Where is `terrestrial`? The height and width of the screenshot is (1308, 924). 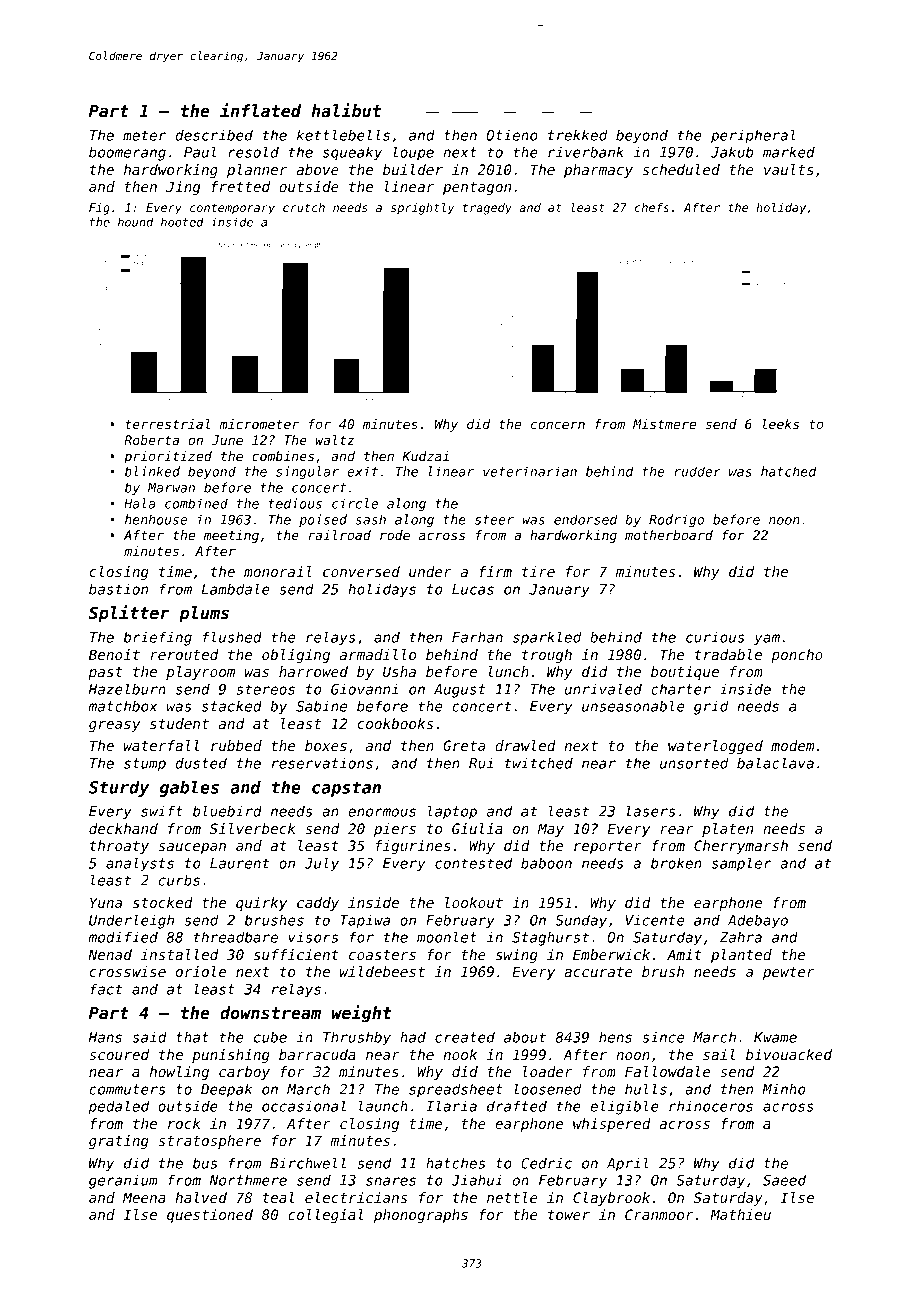
terrestrial is located at coordinates (168, 424).
